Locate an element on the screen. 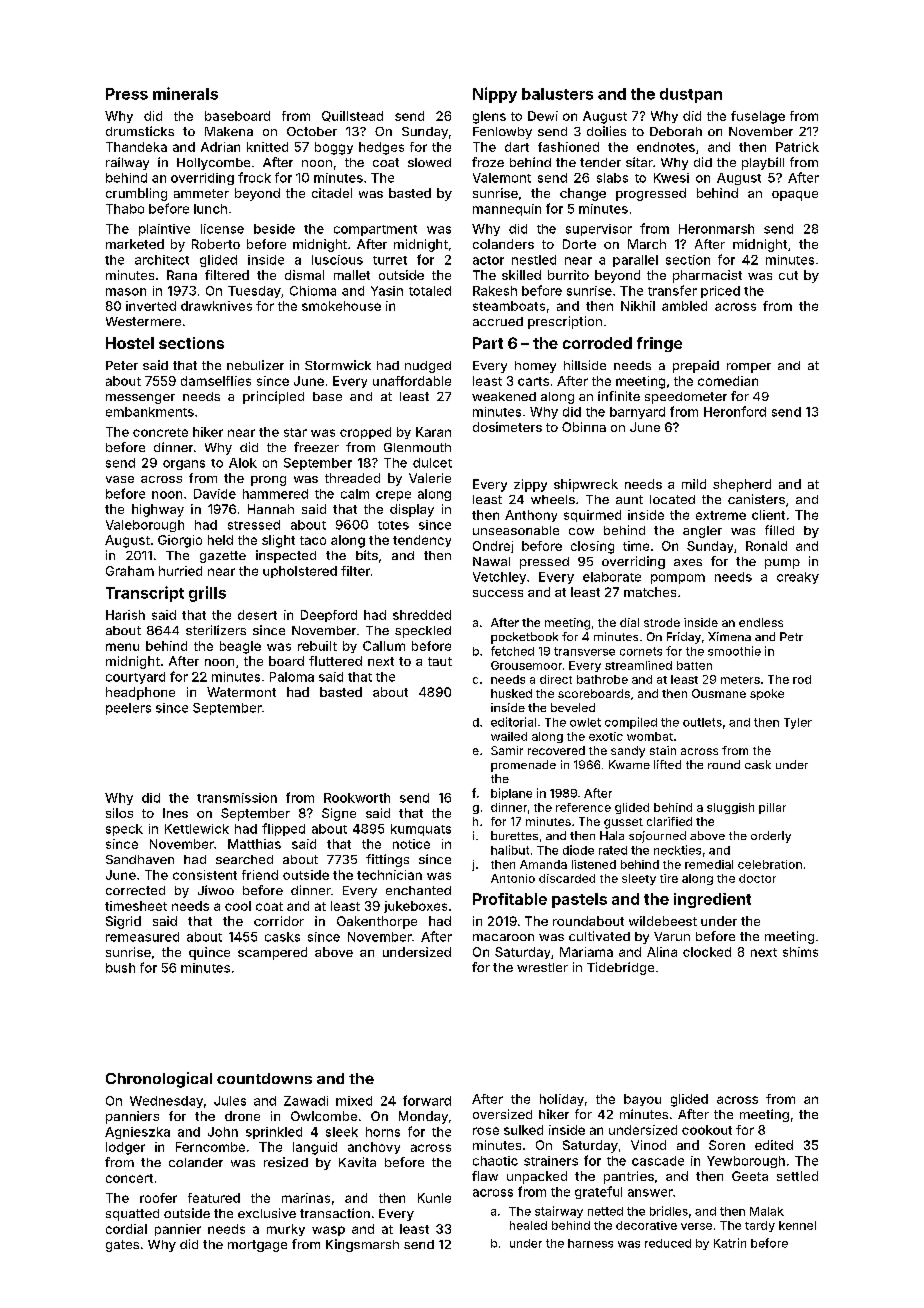  minerals is located at coordinates (185, 93).
